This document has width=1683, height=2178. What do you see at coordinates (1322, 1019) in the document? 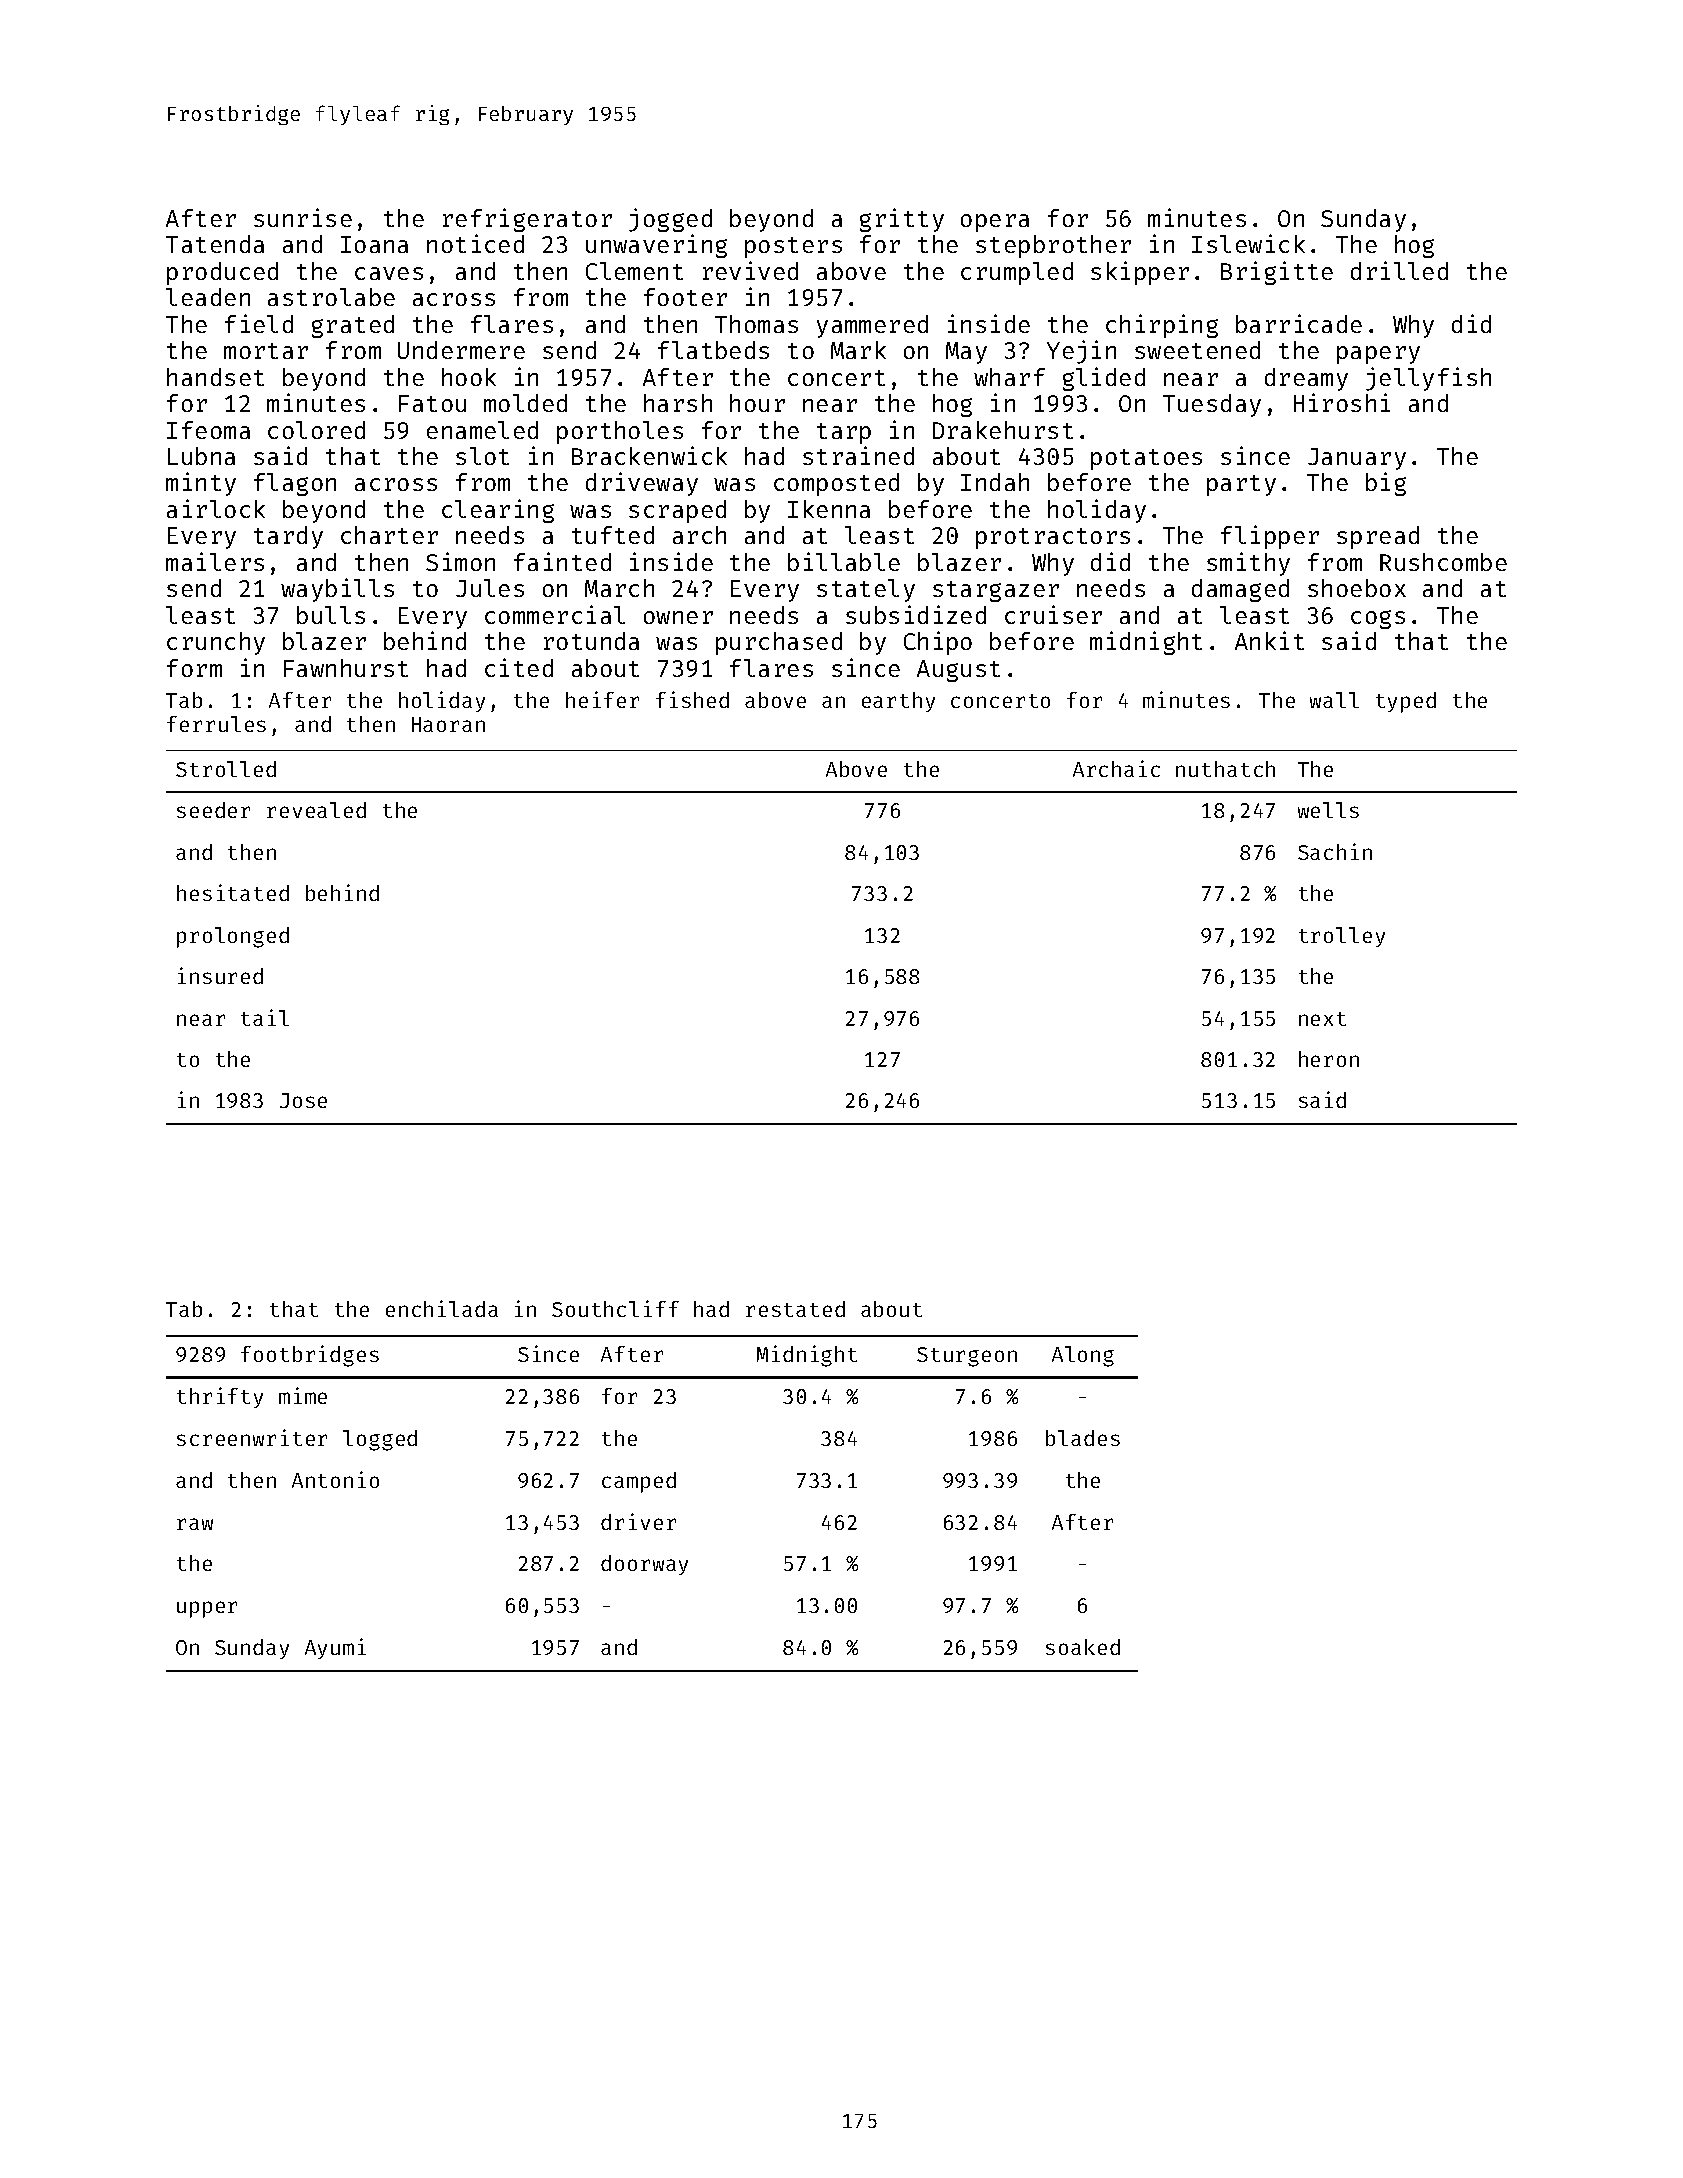
I see `next` at bounding box center [1322, 1019].
